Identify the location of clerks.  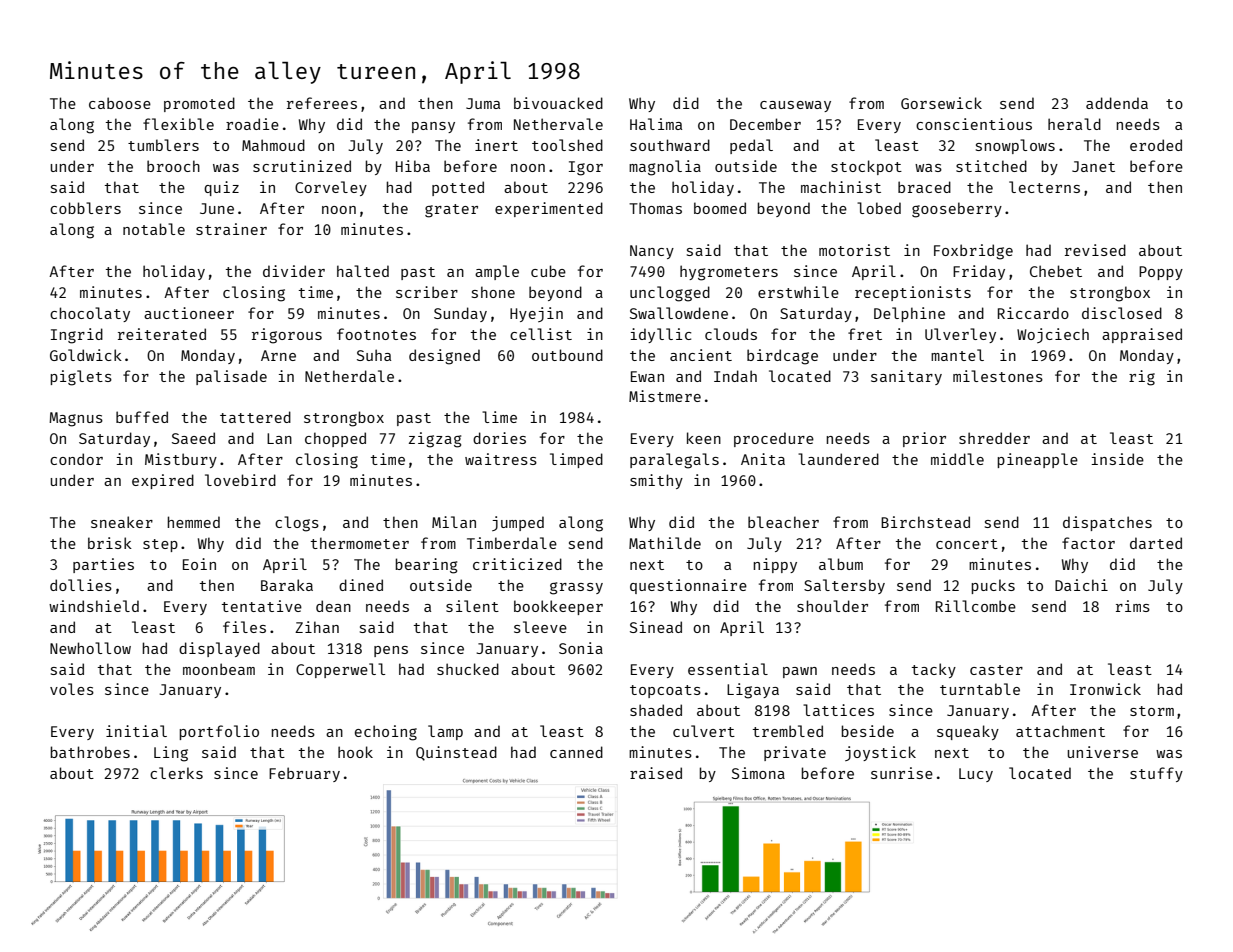
(176, 773).
